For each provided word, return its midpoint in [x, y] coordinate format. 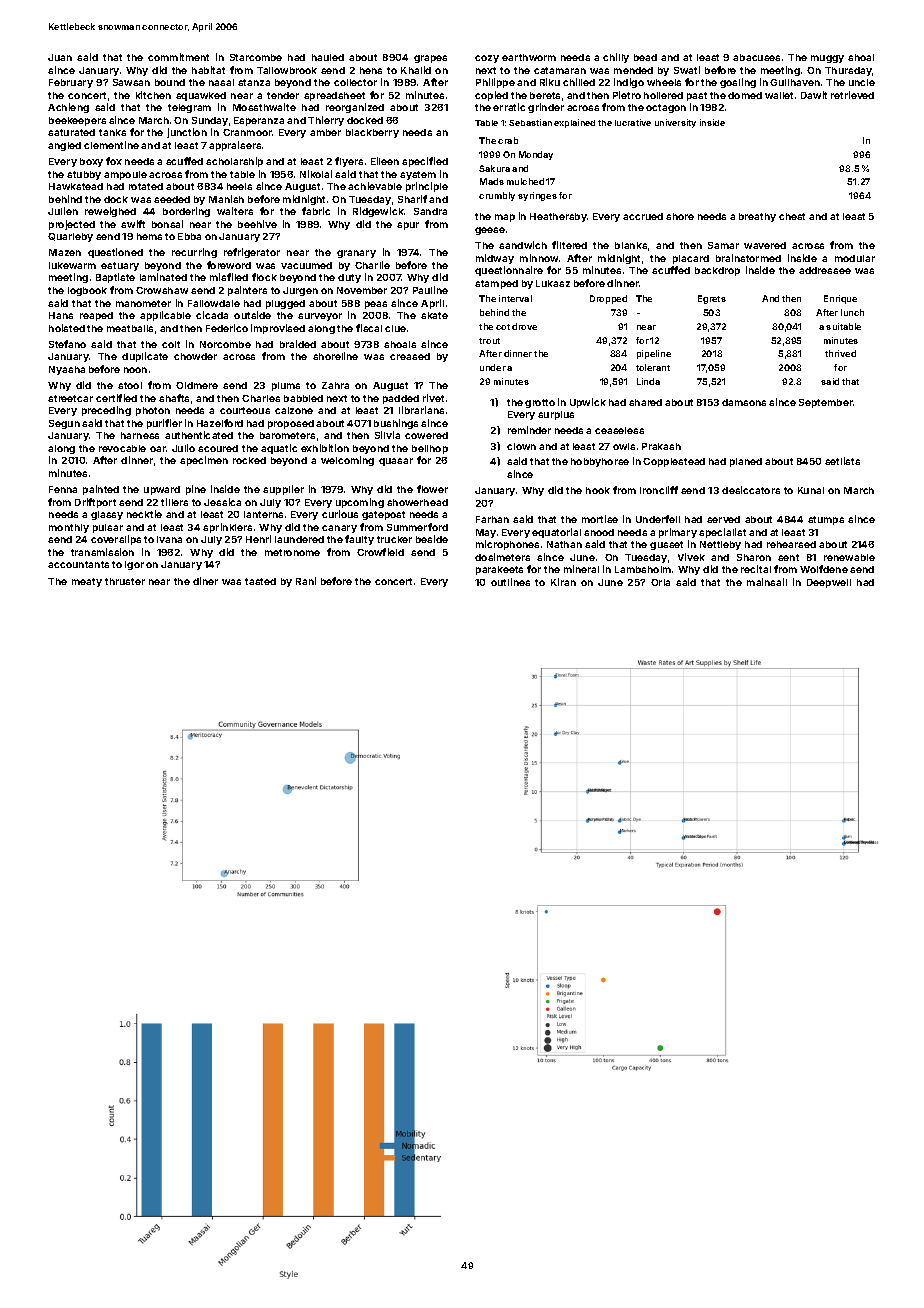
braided [298, 344]
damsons [744, 402]
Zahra [335, 385]
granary [356, 254]
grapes [430, 59]
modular [855, 258]
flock [264, 277]
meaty [87, 582]
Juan [60, 57]
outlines [510, 582]
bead [645, 57]
